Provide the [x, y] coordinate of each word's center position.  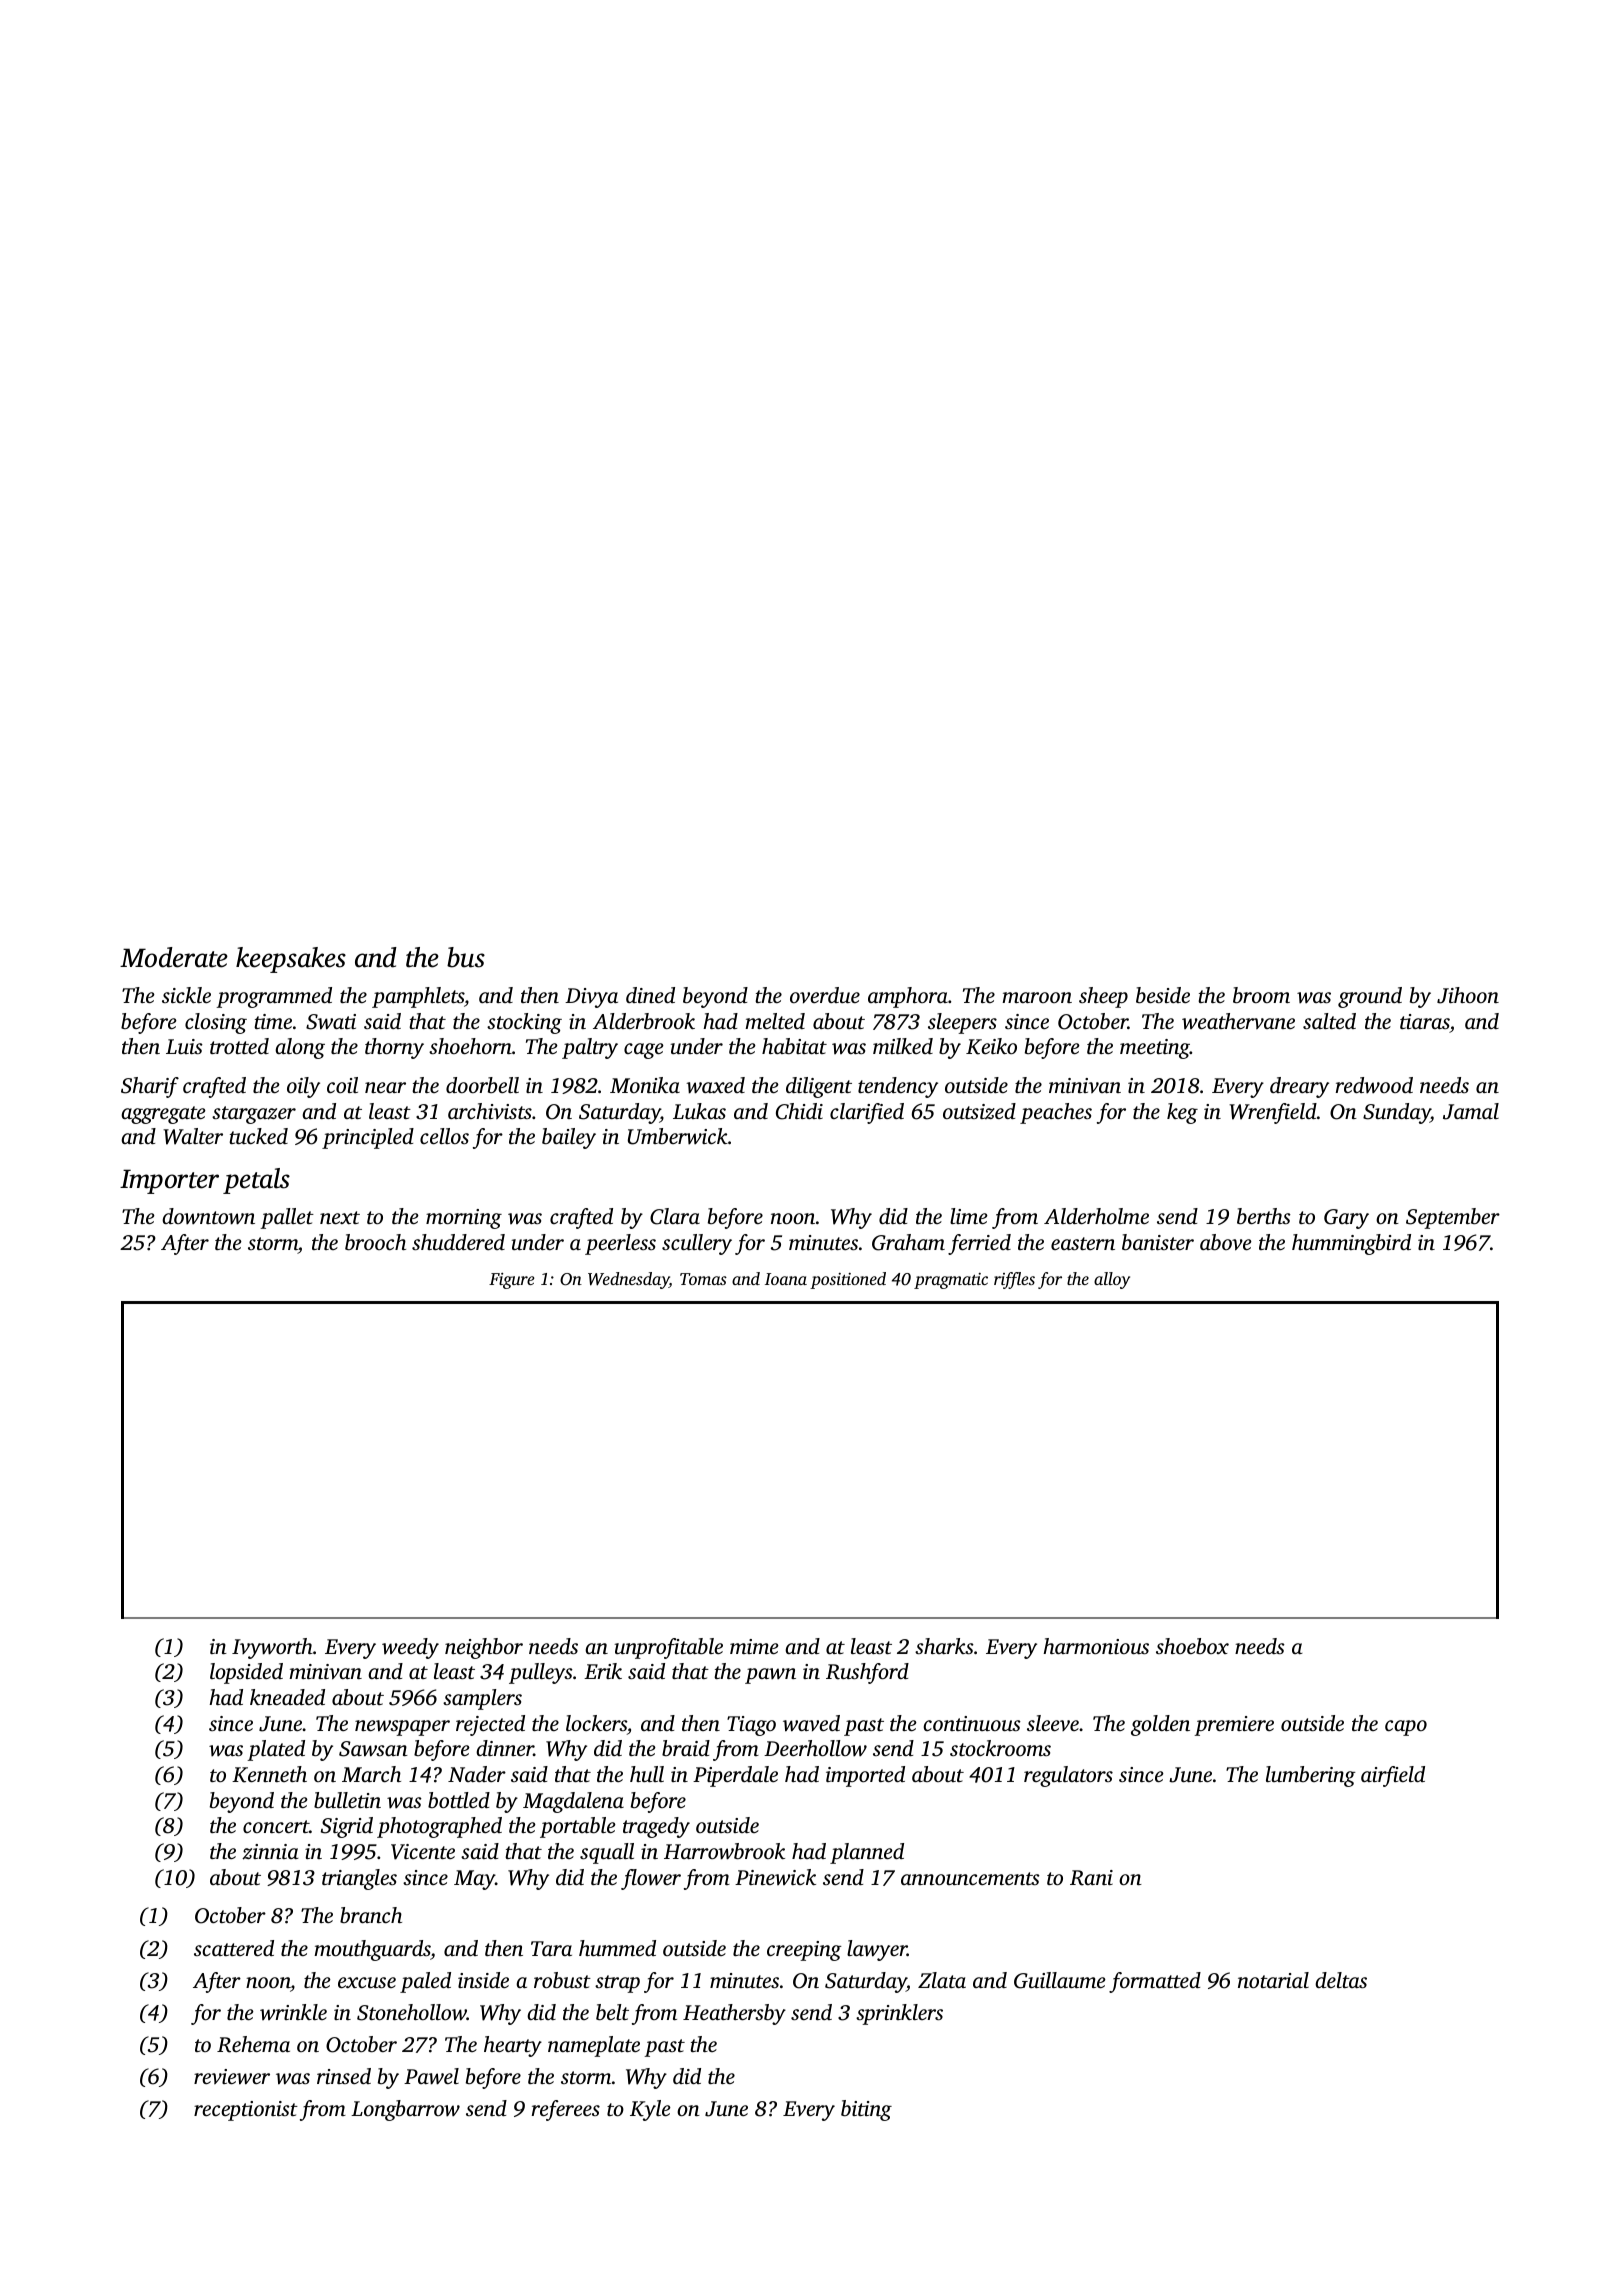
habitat [794, 1046]
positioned [848, 1280]
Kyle [650, 2110]
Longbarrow [405, 2110]
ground [1370, 997]
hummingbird [1351, 1244]
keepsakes [291, 960]
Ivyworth [272, 1648]
